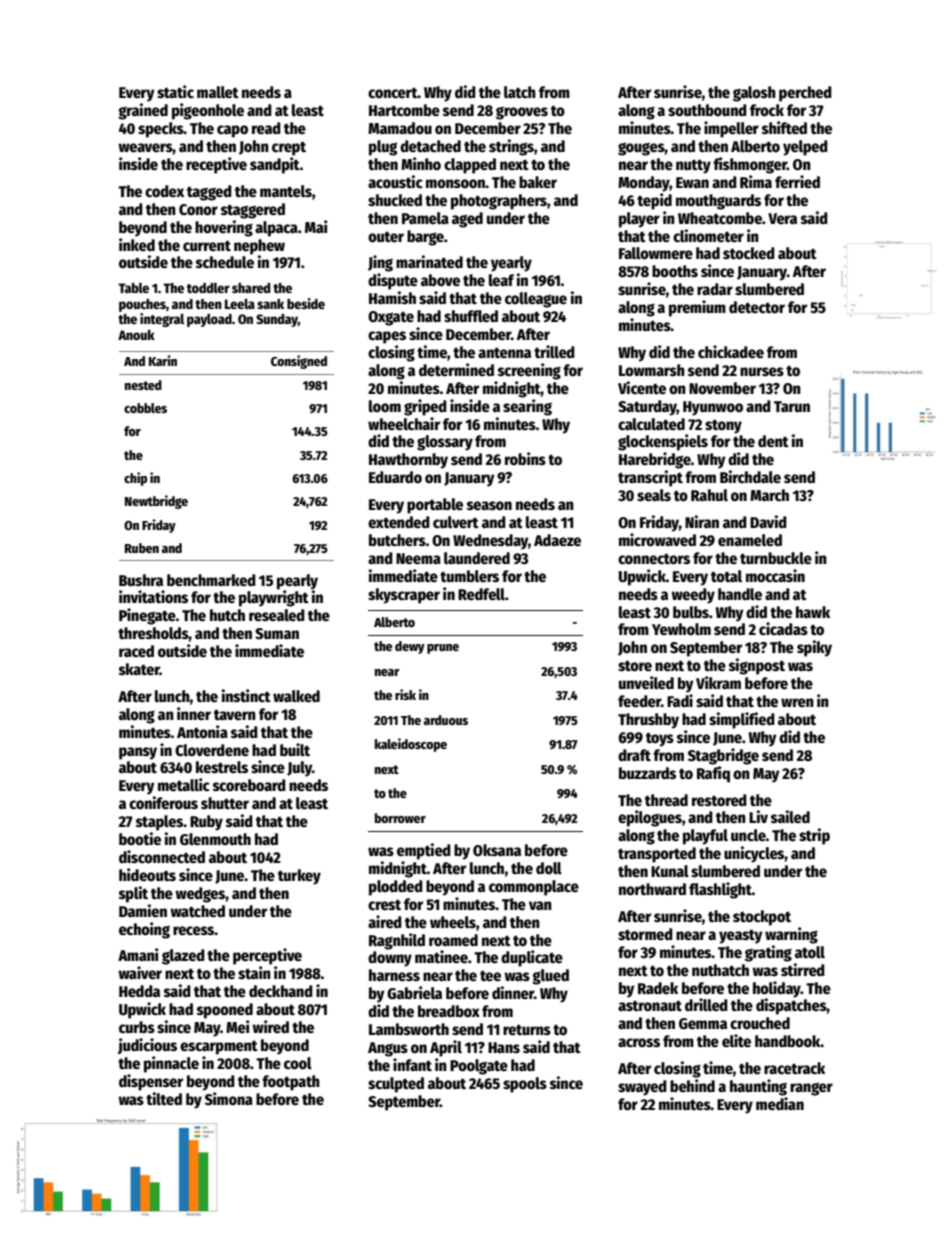 This document has width=952, height=1233. I want to click on latch, so click(520, 92).
